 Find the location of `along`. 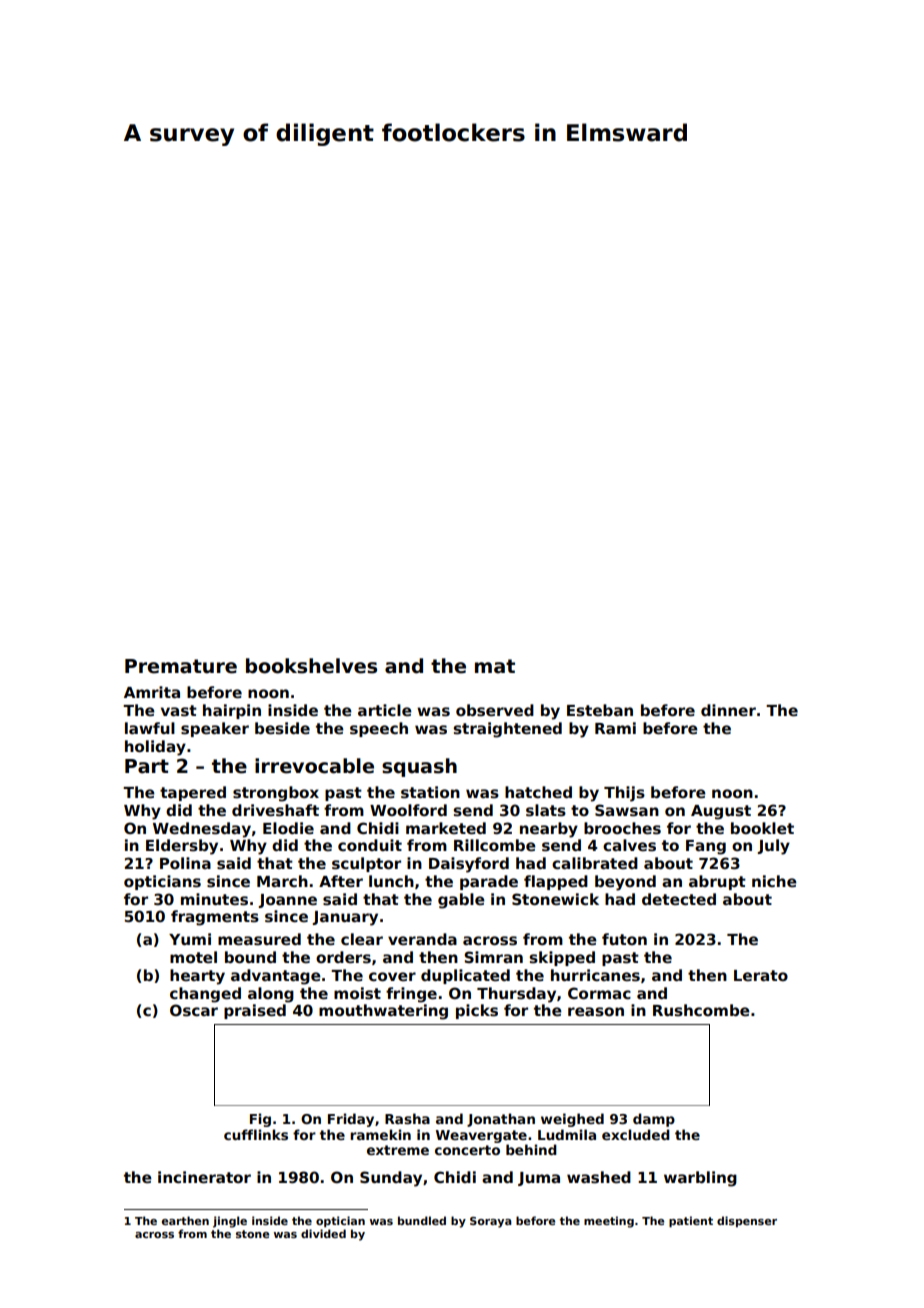

along is located at coordinates (271, 995).
